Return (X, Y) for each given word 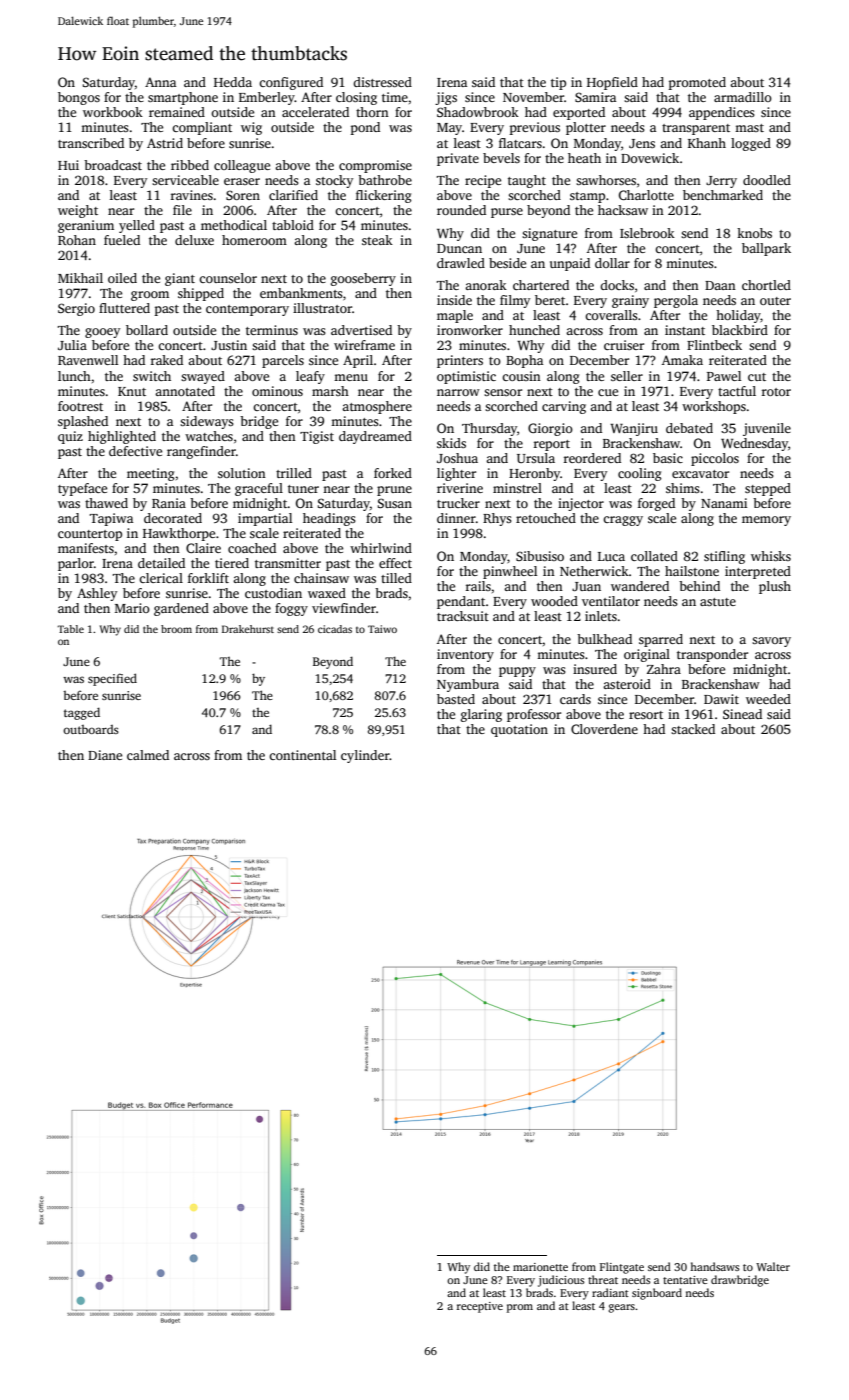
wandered (640, 586)
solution (242, 473)
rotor (776, 392)
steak (377, 240)
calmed (148, 755)
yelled (137, 226)
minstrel (517, 488)
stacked (693, 729)
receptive (480, 1307)
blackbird (740, 330)
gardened (181, 609)
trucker (458, 503)
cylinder (365, 756)
